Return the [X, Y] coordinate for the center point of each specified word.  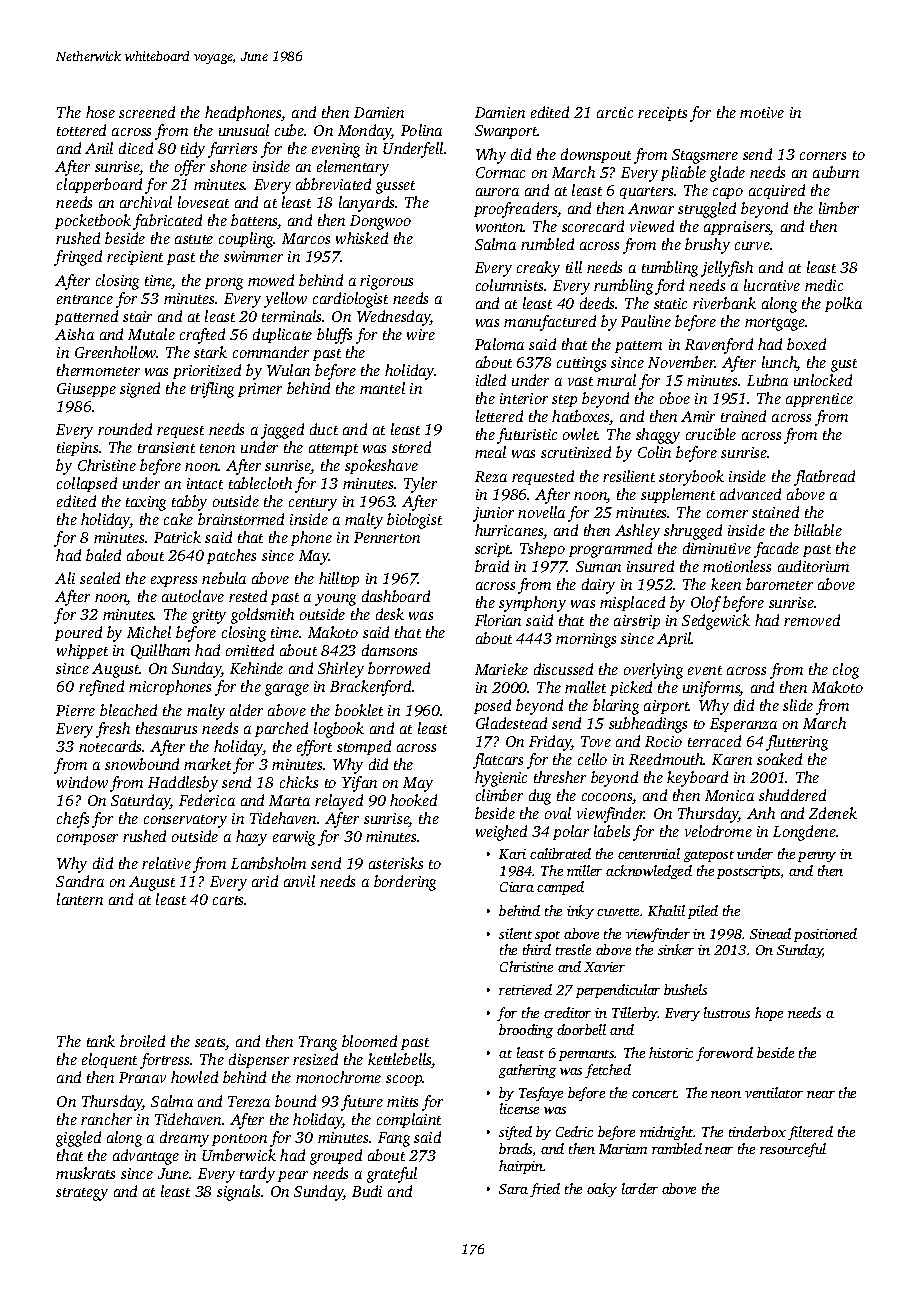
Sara [513, 1189]
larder [640, 1188]
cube [290, 130]
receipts [662, 114]
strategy [82, 1194]
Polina [421, 130]
